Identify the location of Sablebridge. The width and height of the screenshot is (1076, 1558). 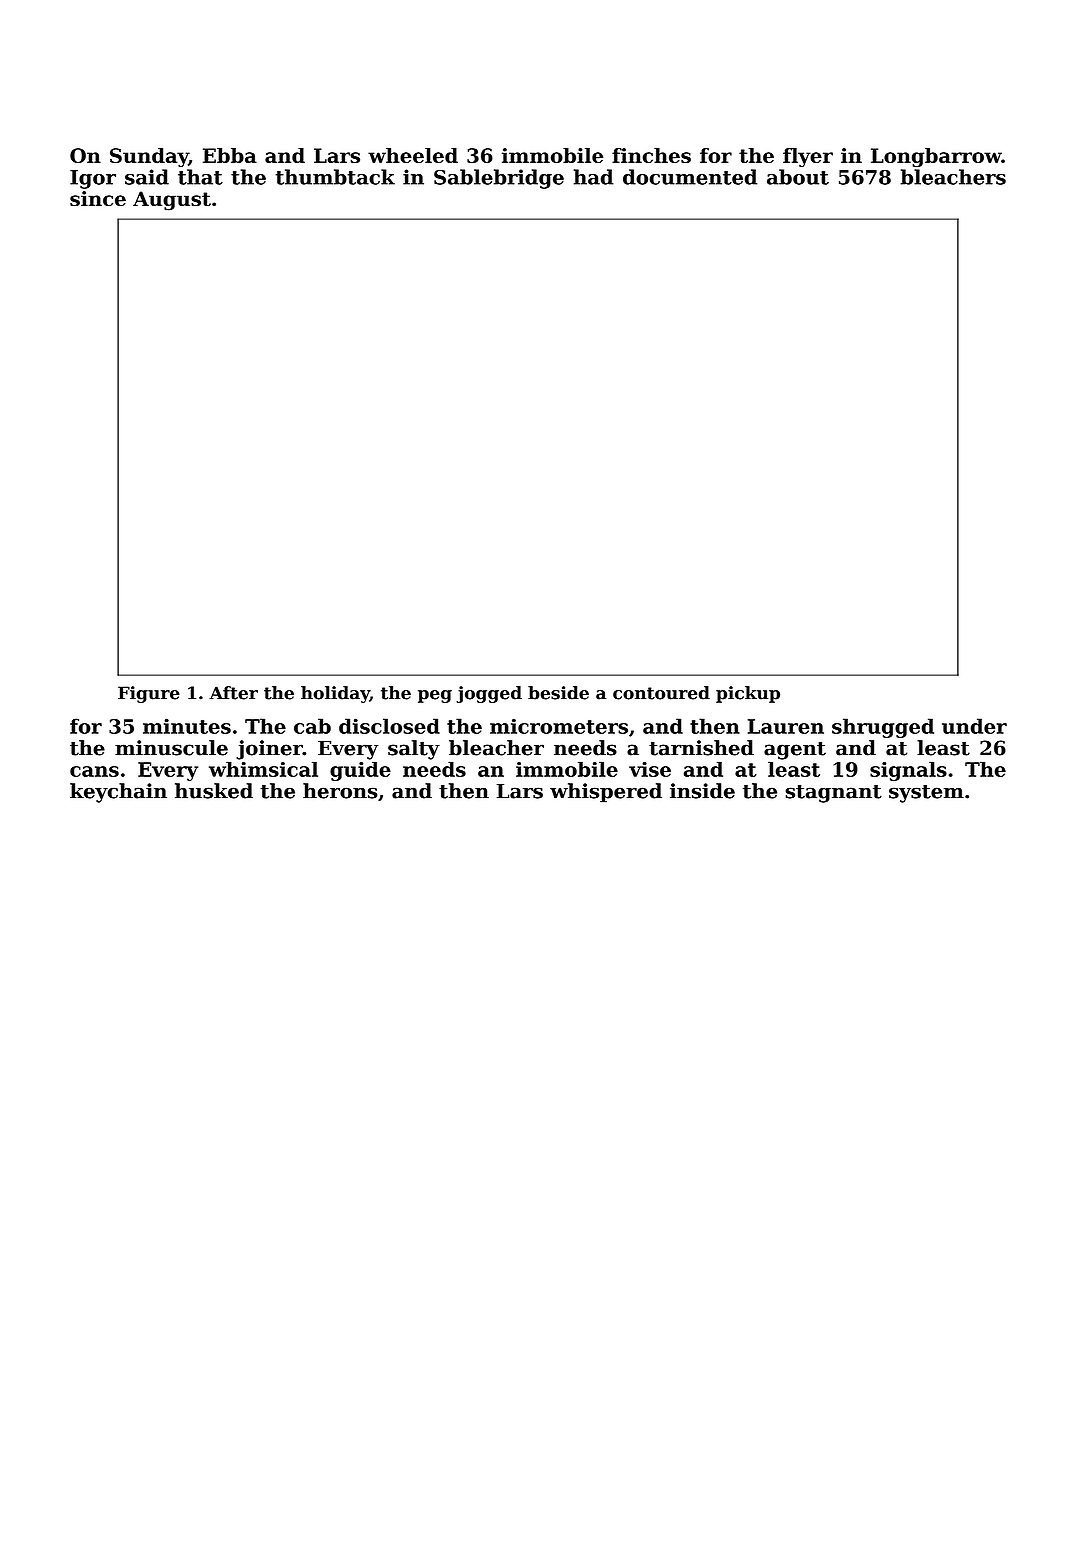
(499, 179).
